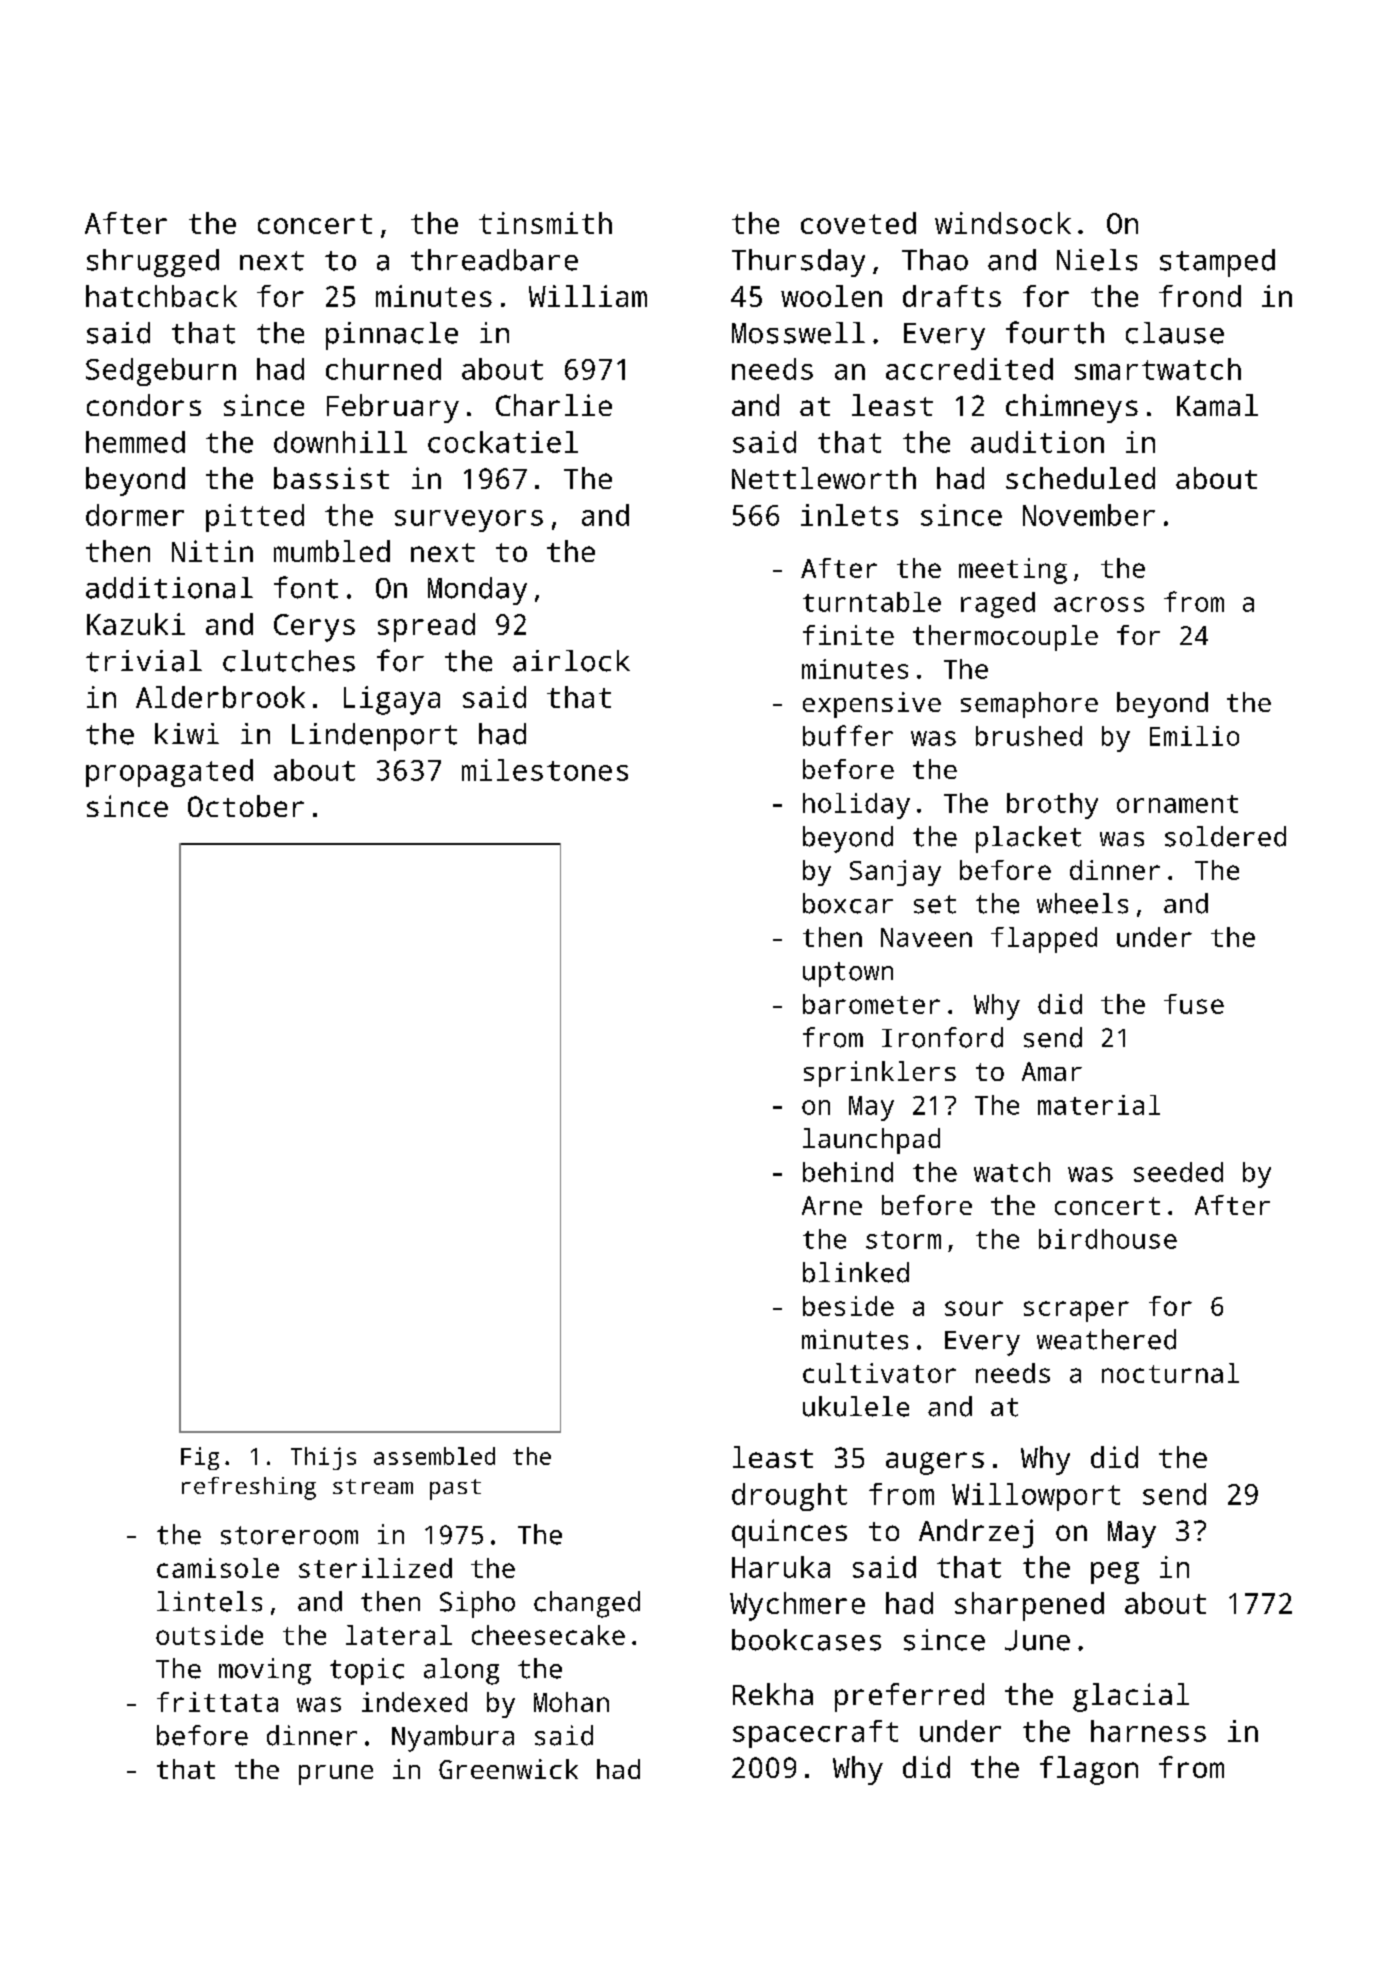  What do you see at coordinates (848, 1172) in the screenshot?
I see `behind` at bounding box center [848, 1172].
